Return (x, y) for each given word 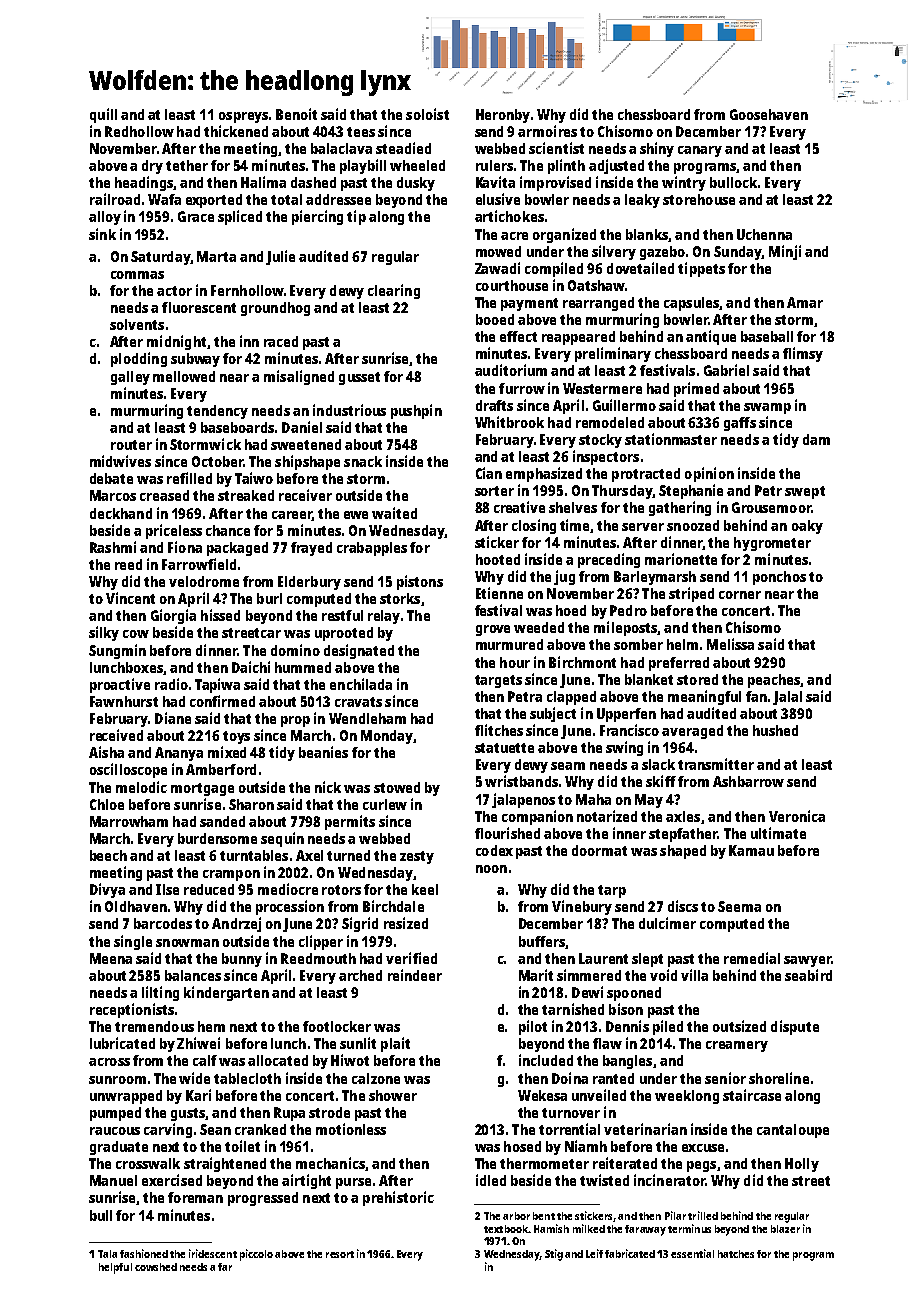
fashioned (144, 1253)
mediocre (288, 889)
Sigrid (360, 924)
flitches (499, 730)
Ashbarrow (748, 781)
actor (174, 291)
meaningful (704, 697)
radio (171, 684)
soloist (427, 114)
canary (700, 151)
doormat (599, 850)
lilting (160, 993)
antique (711, 337)
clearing (394, 291)
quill (103, 115)
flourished (507, 833)
